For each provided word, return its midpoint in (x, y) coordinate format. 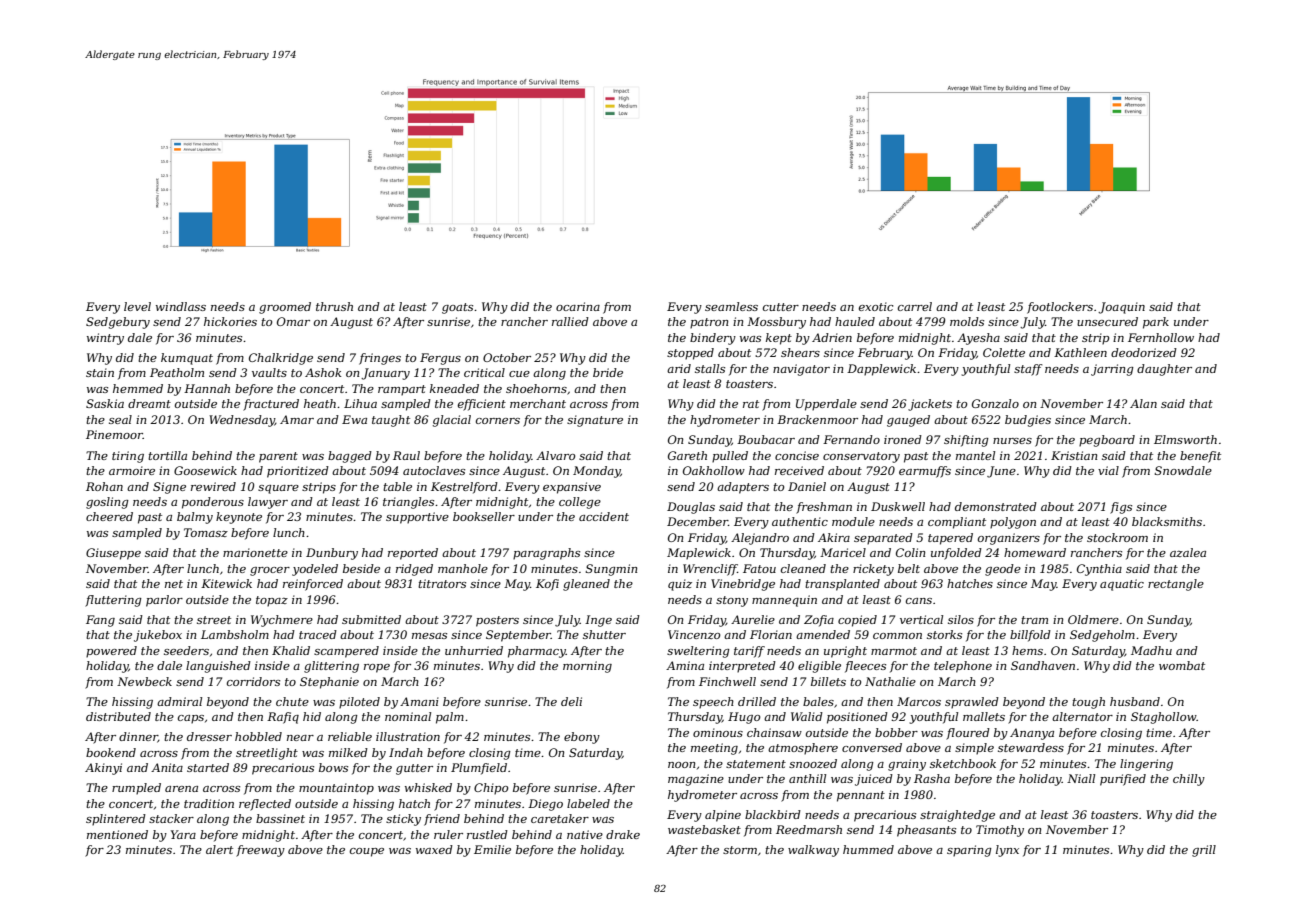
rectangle (1176, 585)
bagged (350, 457)
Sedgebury (118, 323)
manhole (463, 568)
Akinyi (103, 769)
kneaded (454, 388)
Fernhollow (1161, 337)
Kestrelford (464, 488)
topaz (272, 601)
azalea (1188, 552)
